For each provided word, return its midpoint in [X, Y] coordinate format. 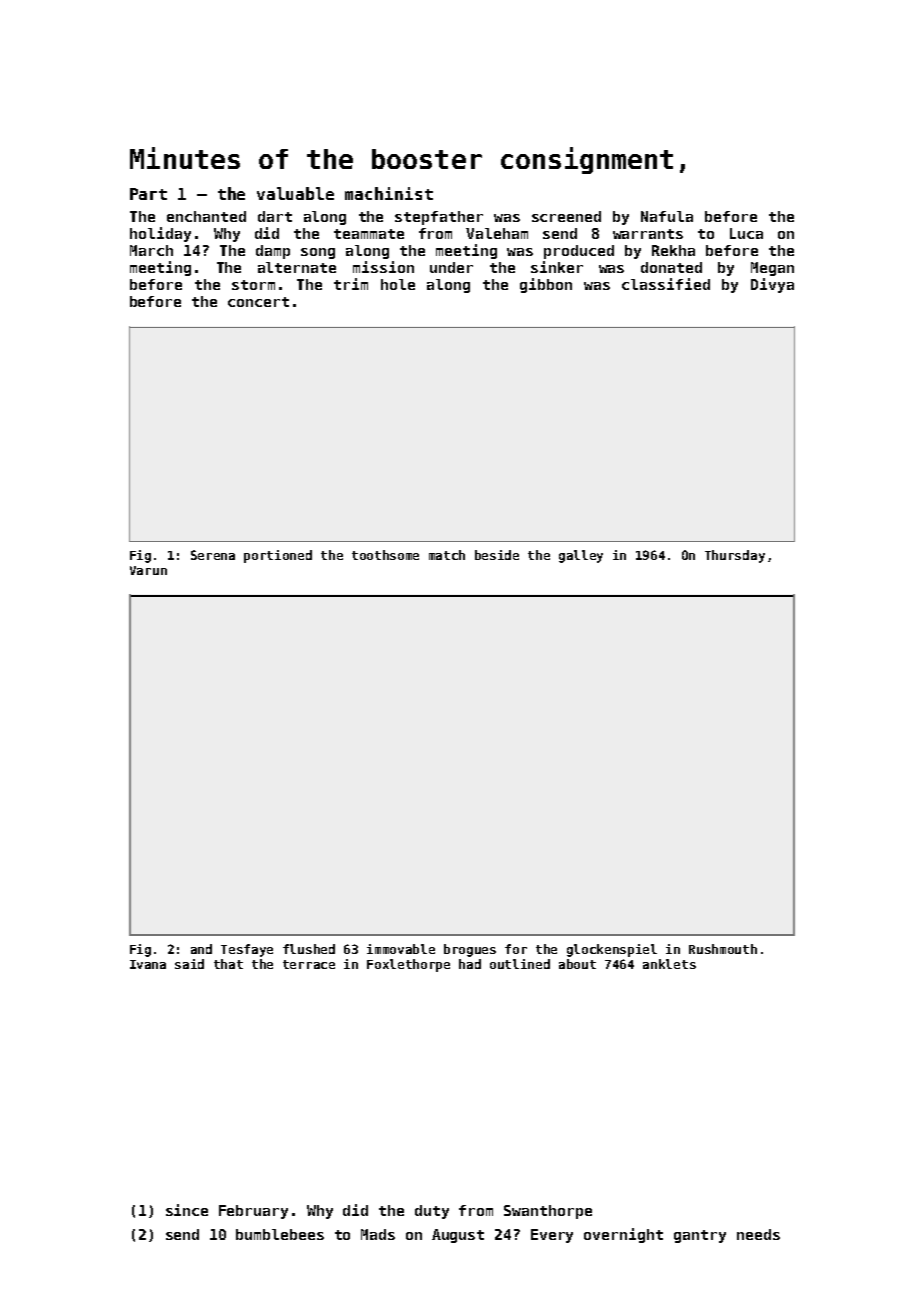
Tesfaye [247, 950]
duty [432, 1212]
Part [148, 194]
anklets [669, 964]
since [187, 1210]
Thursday [735, 556]
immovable [401, 949]
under [451, 267]
